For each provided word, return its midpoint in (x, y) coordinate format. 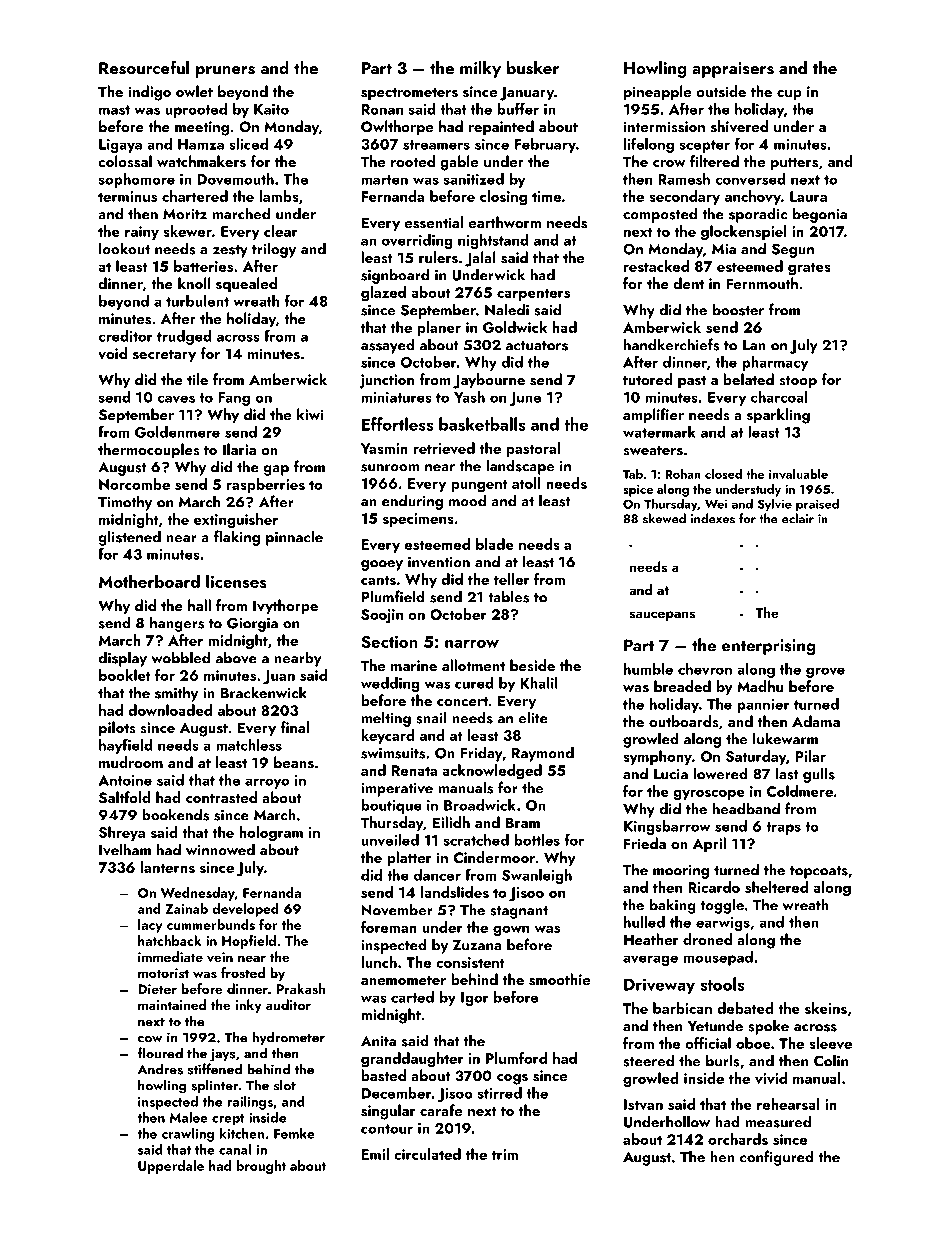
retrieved (444, 448)
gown (511, 931)
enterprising (768, 647)
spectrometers (409, 94)
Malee (189, 1117)
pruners (225, 72)
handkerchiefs (672, 344)
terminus (127, 196)
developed (245, 910)
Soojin (382, 616)
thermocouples (149, 451)
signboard (395, 276)
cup (789, 95)
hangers (177, 624)
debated (745, 1008)
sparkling (778, 416)
